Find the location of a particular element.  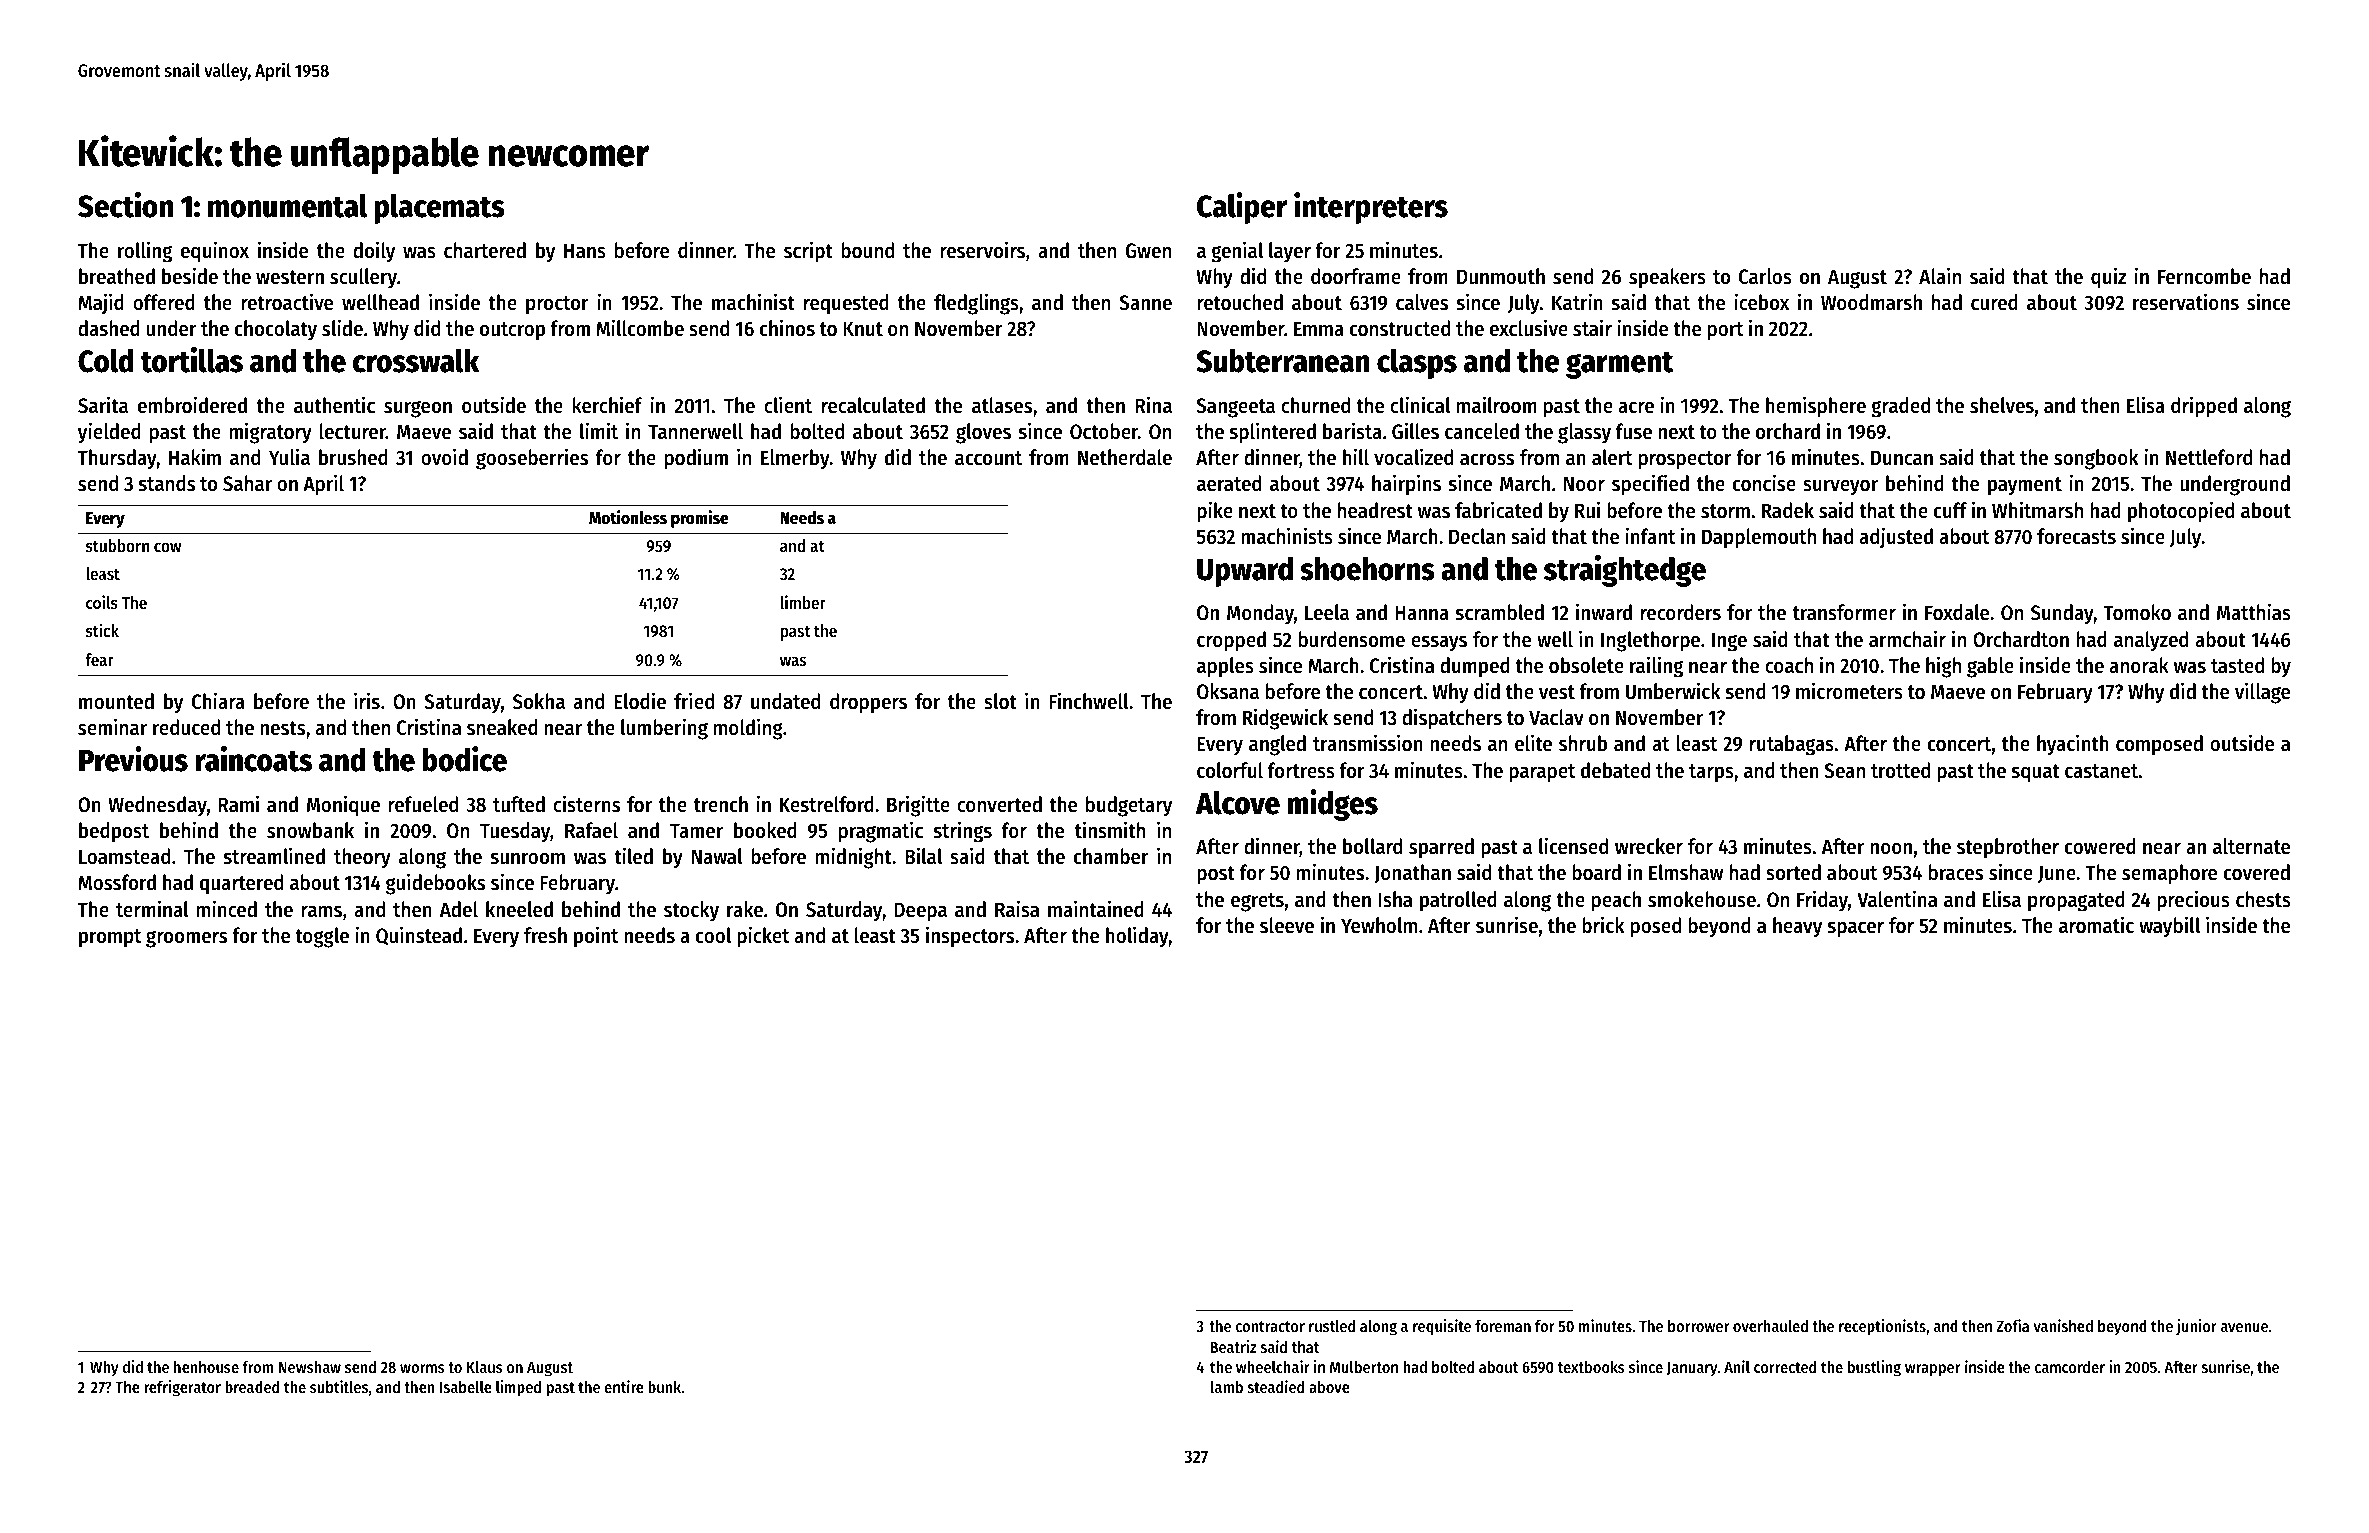

across is located at coordinates (1487, 459).
